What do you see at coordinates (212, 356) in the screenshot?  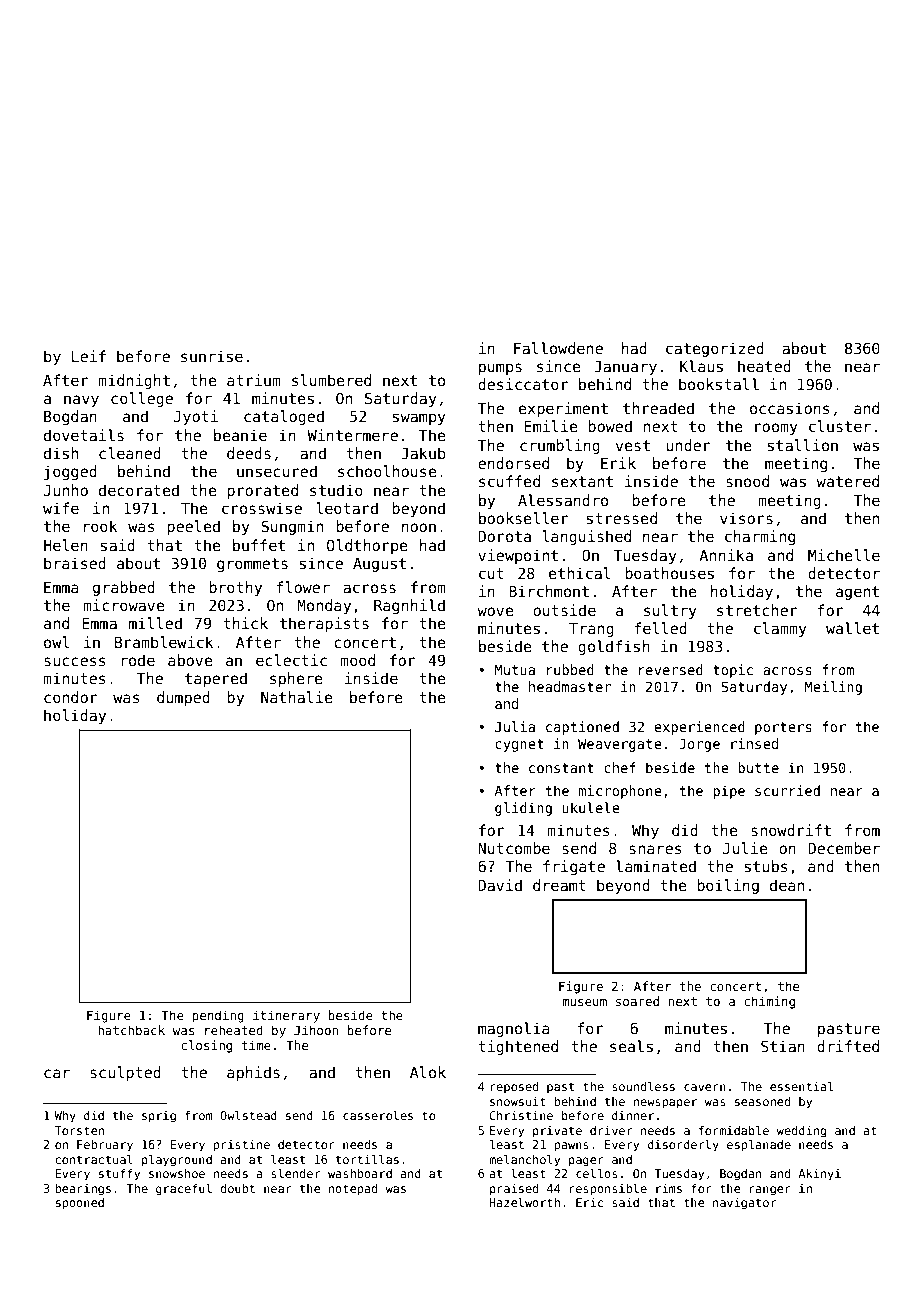 I see `sunrise` at bounding box center [212, 356].
